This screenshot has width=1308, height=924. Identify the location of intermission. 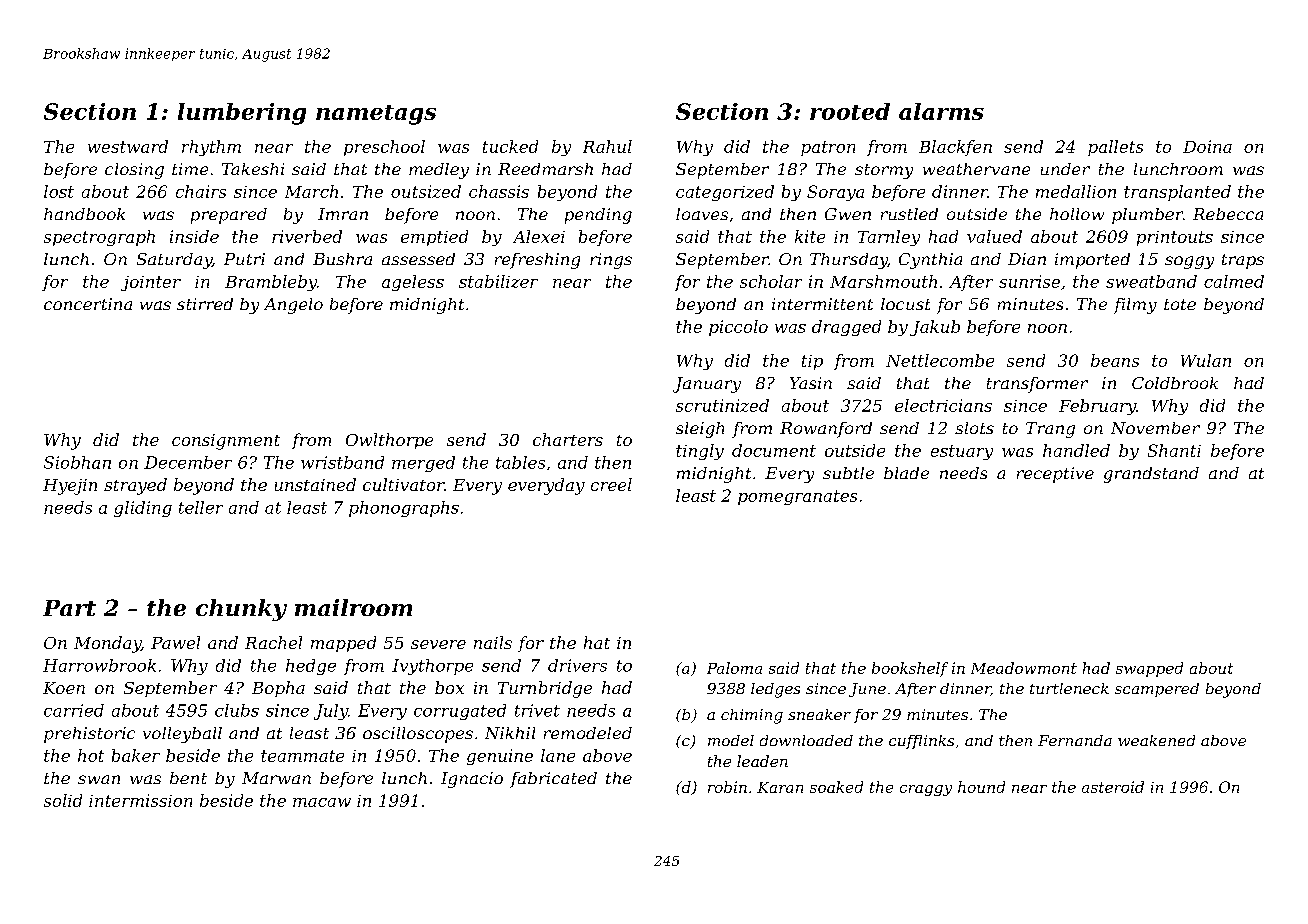
(140, 800).
